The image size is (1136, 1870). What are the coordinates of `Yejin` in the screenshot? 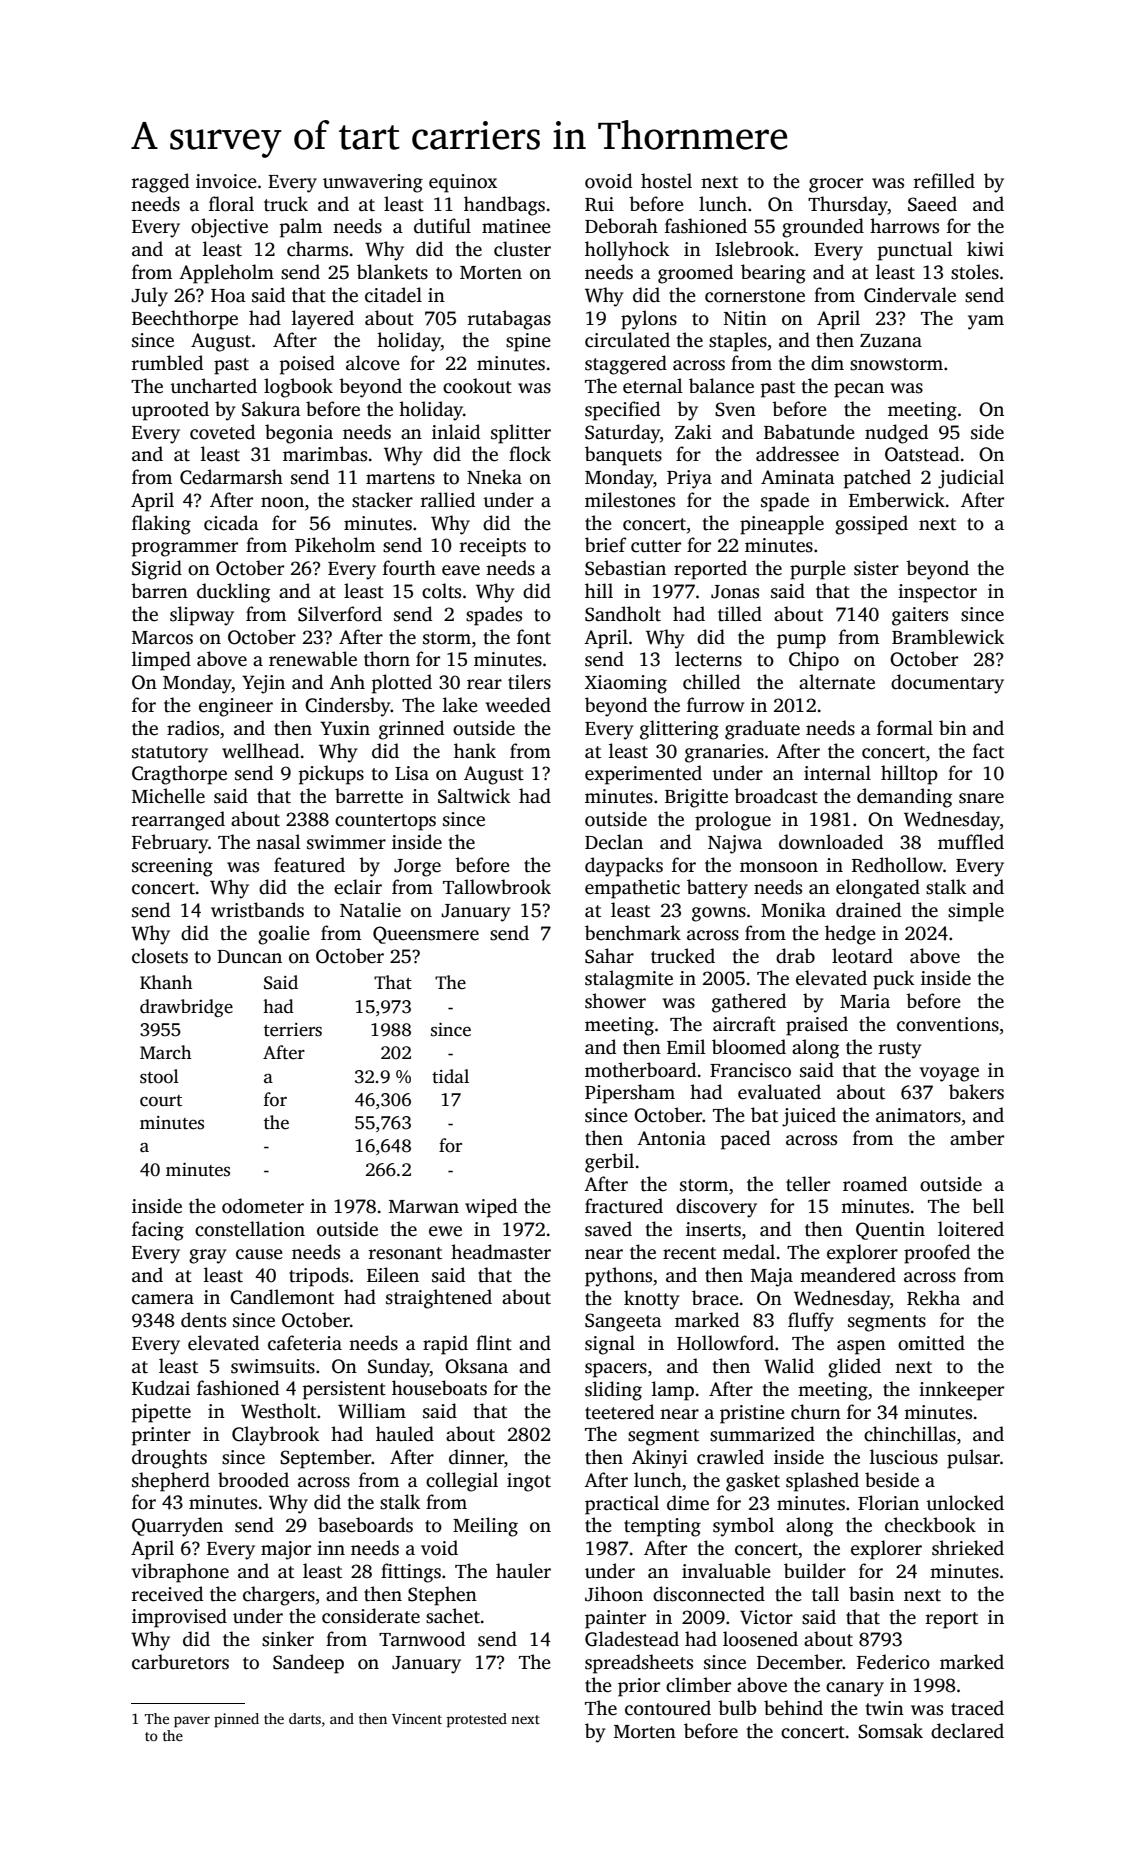 It's located at (263, 684).
